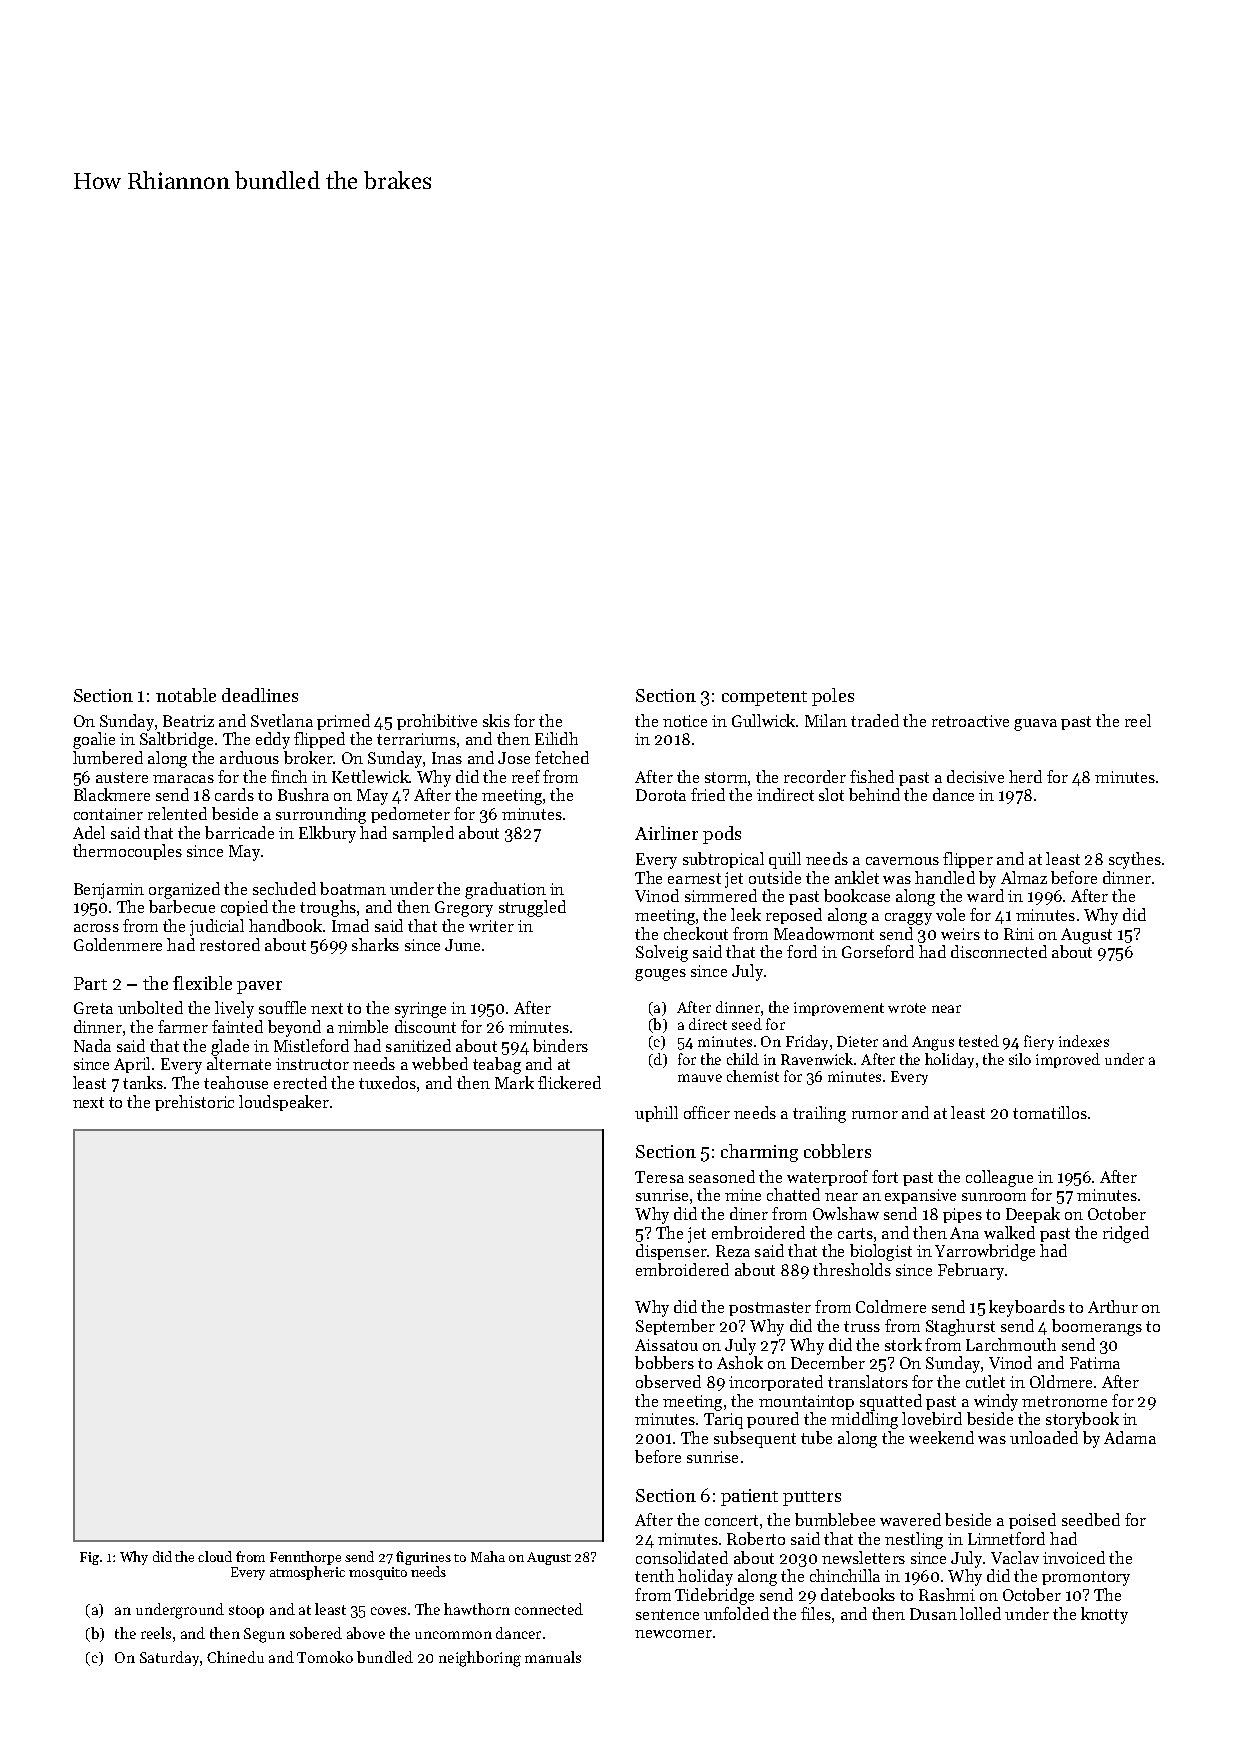 This screenshot has width=1240, height=1754. What do you see at coordinates (1097, 1327) in the screenshot?
I see `boomerangs` at bounding box center [1097, 1327].
